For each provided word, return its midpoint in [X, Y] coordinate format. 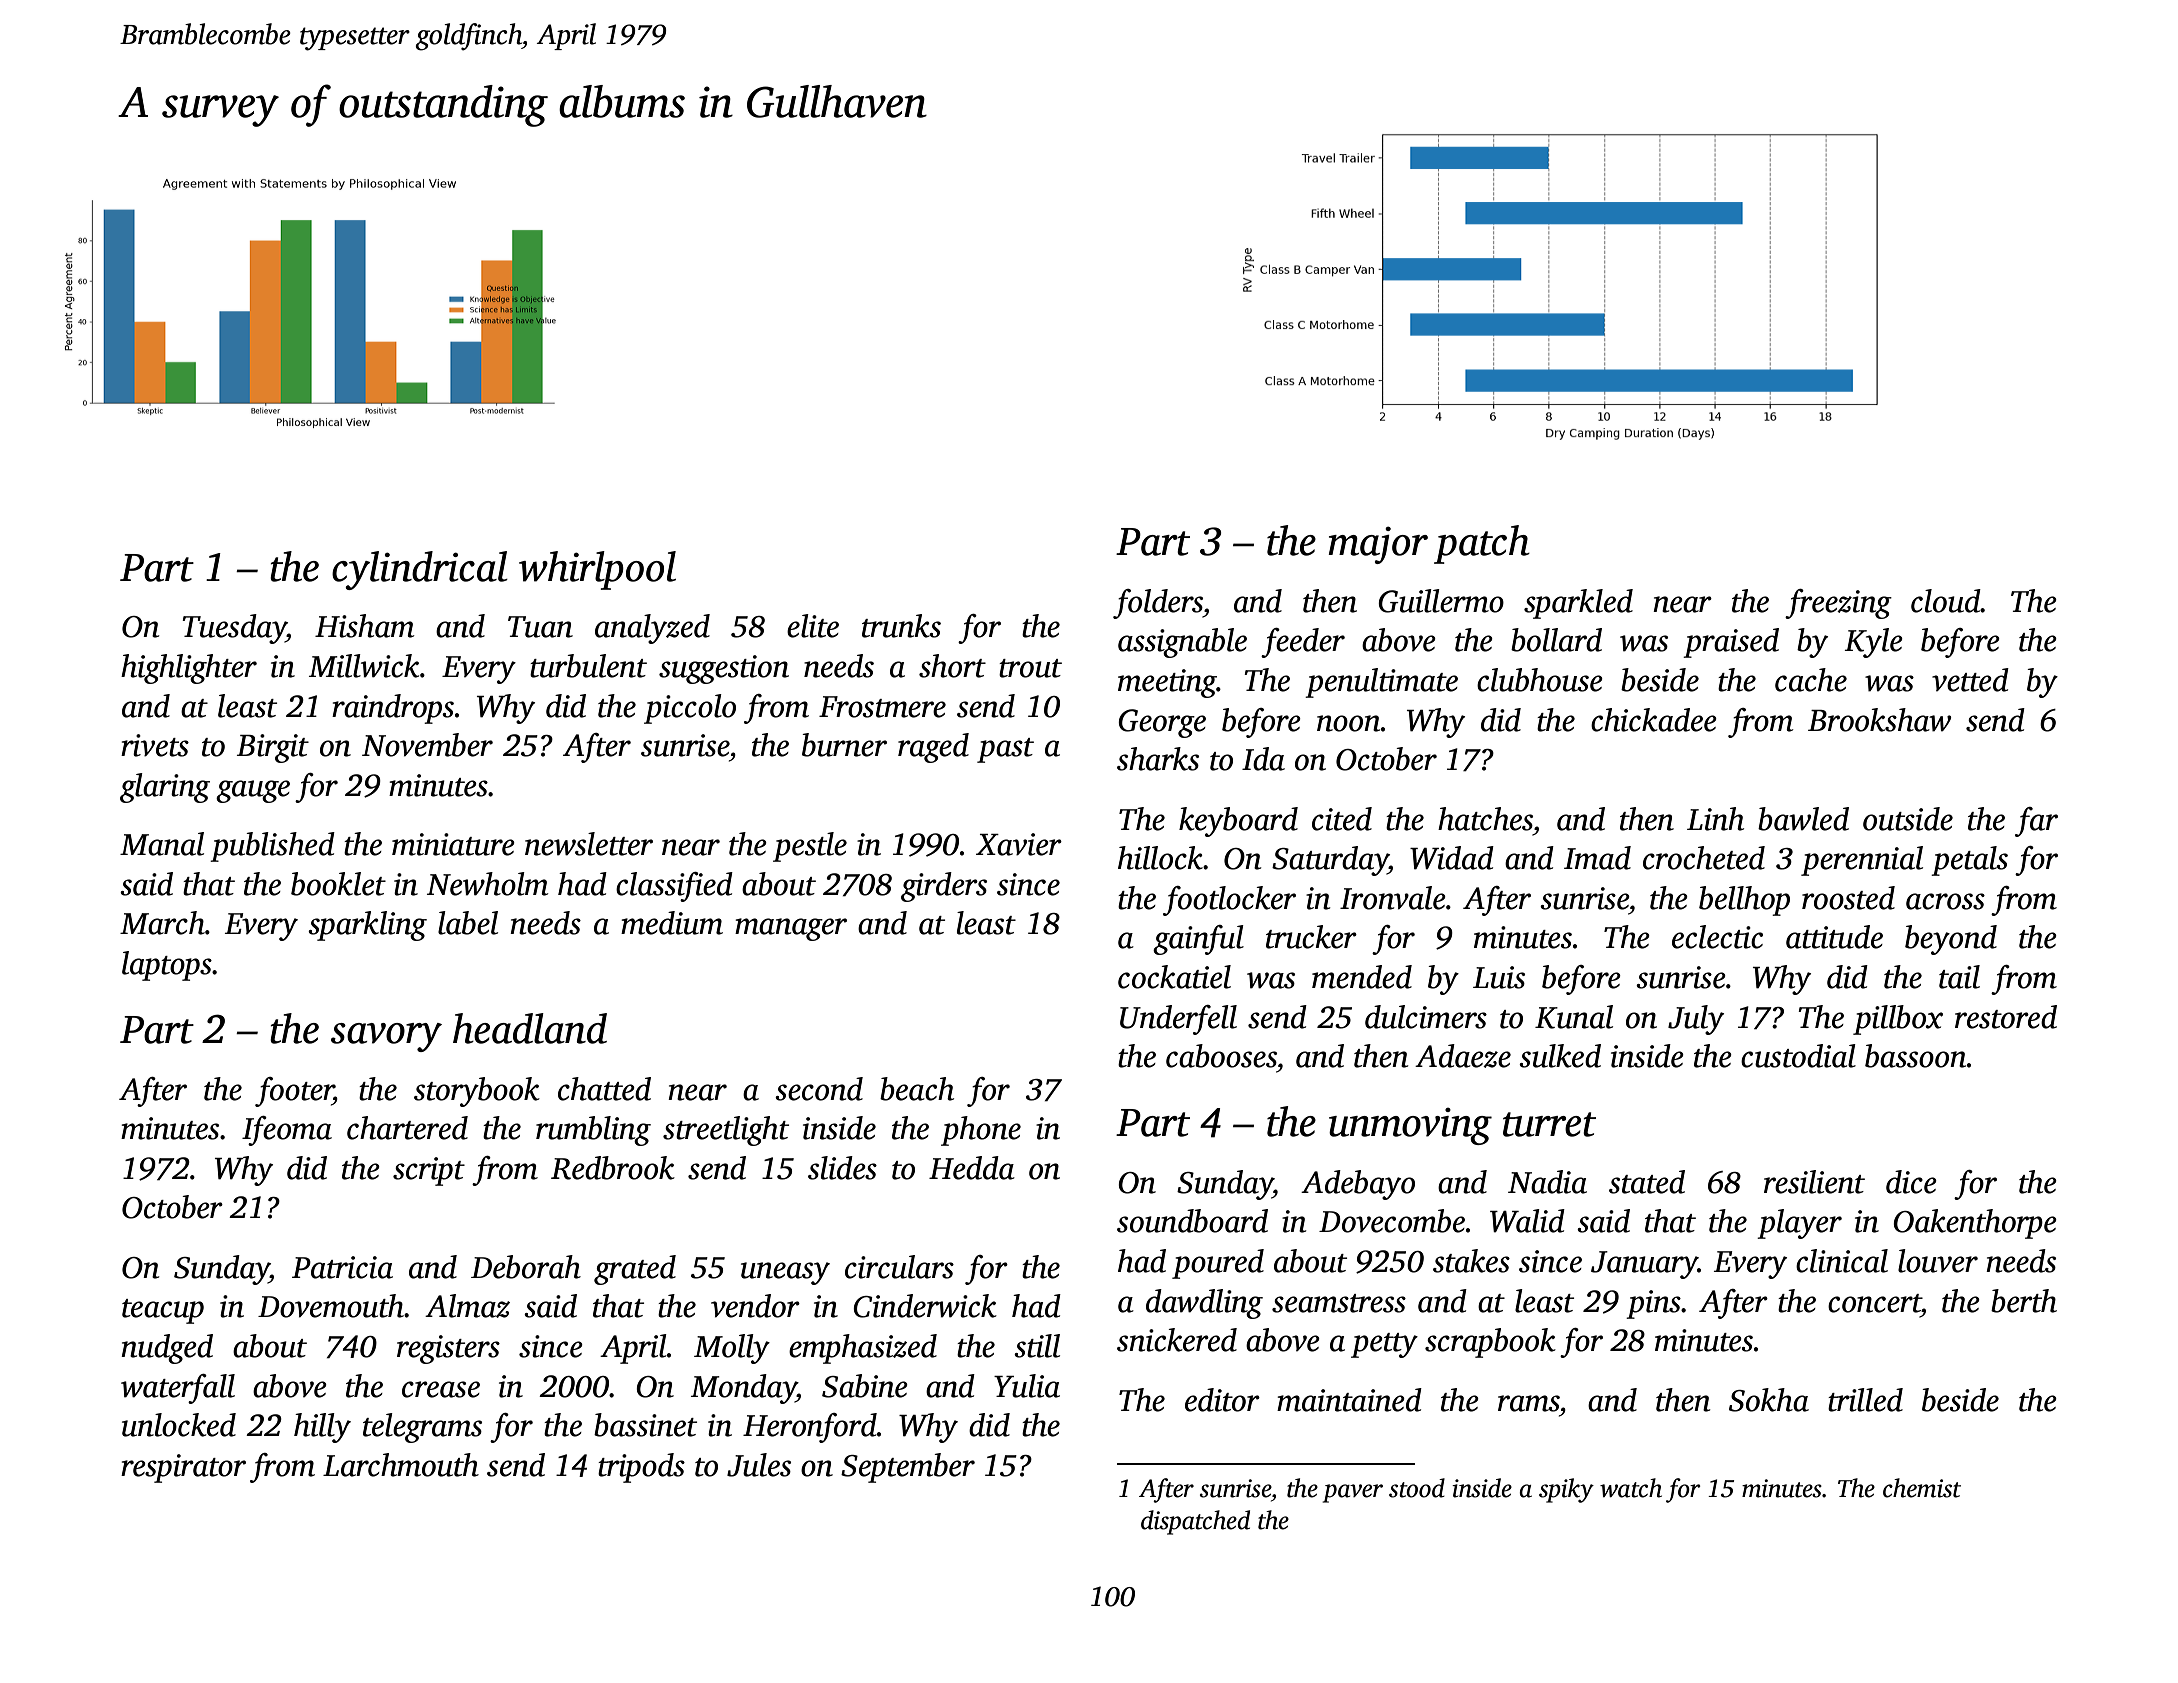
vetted [1970, 680]
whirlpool [597, 570]
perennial [1862, 861]
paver [1353, 1493]
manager [791, 929]
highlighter [189, 669]
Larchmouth [401, 1465]
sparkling [367, 926]
